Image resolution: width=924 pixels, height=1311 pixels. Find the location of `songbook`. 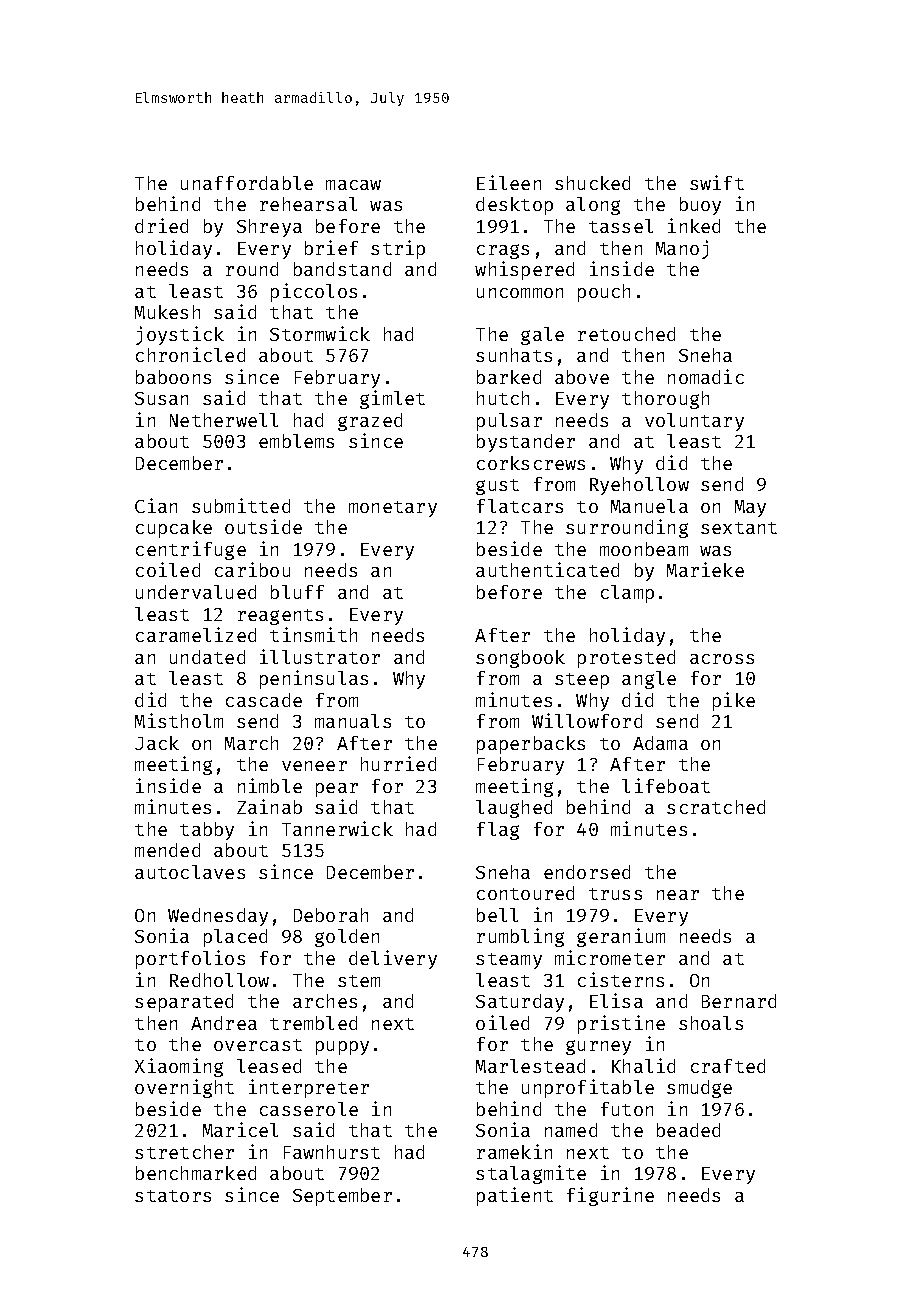

songbook is located at coordinates (520, 659).
